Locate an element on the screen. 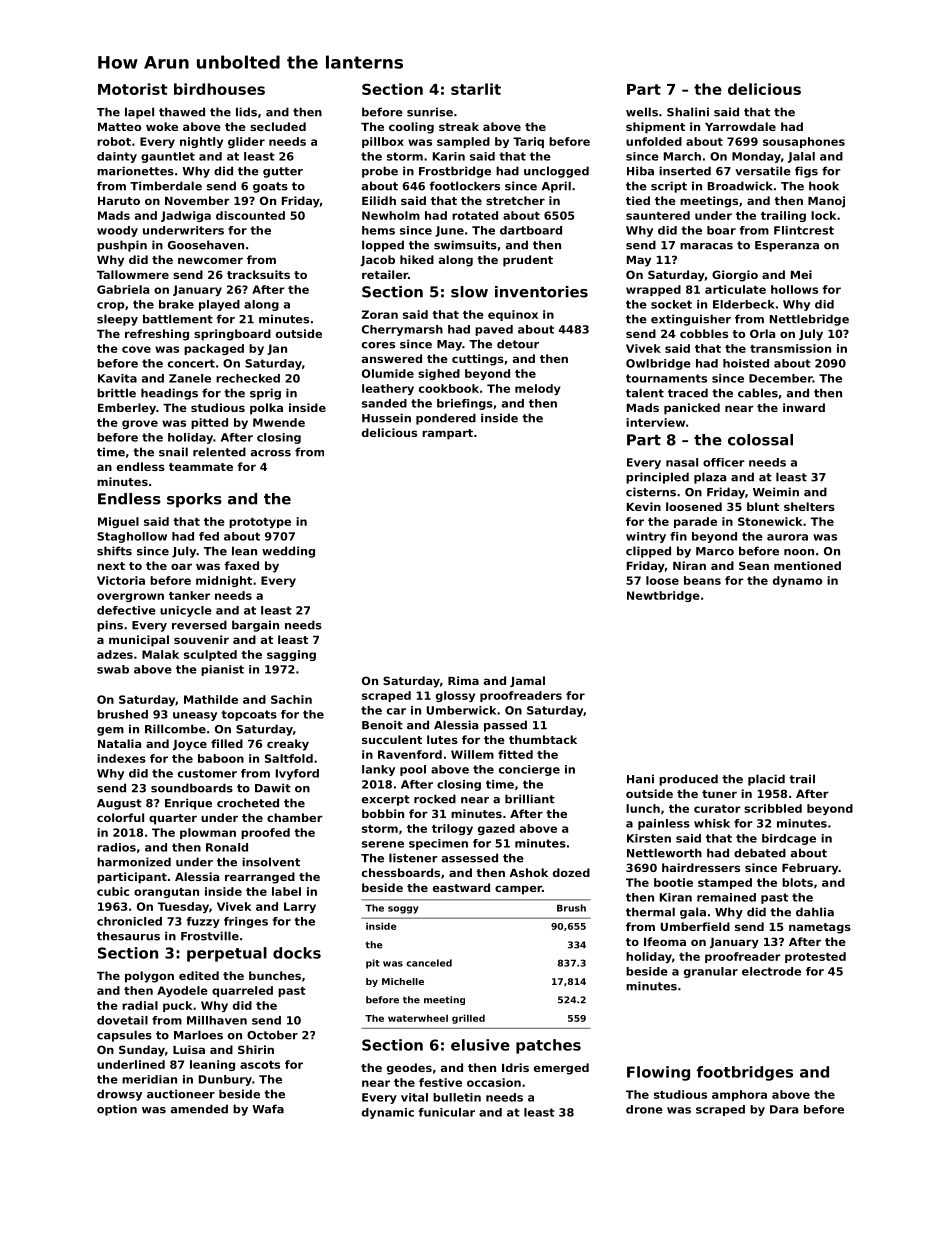 The image size is (952, 1233). starlit is located at coordinates (476, 89).
